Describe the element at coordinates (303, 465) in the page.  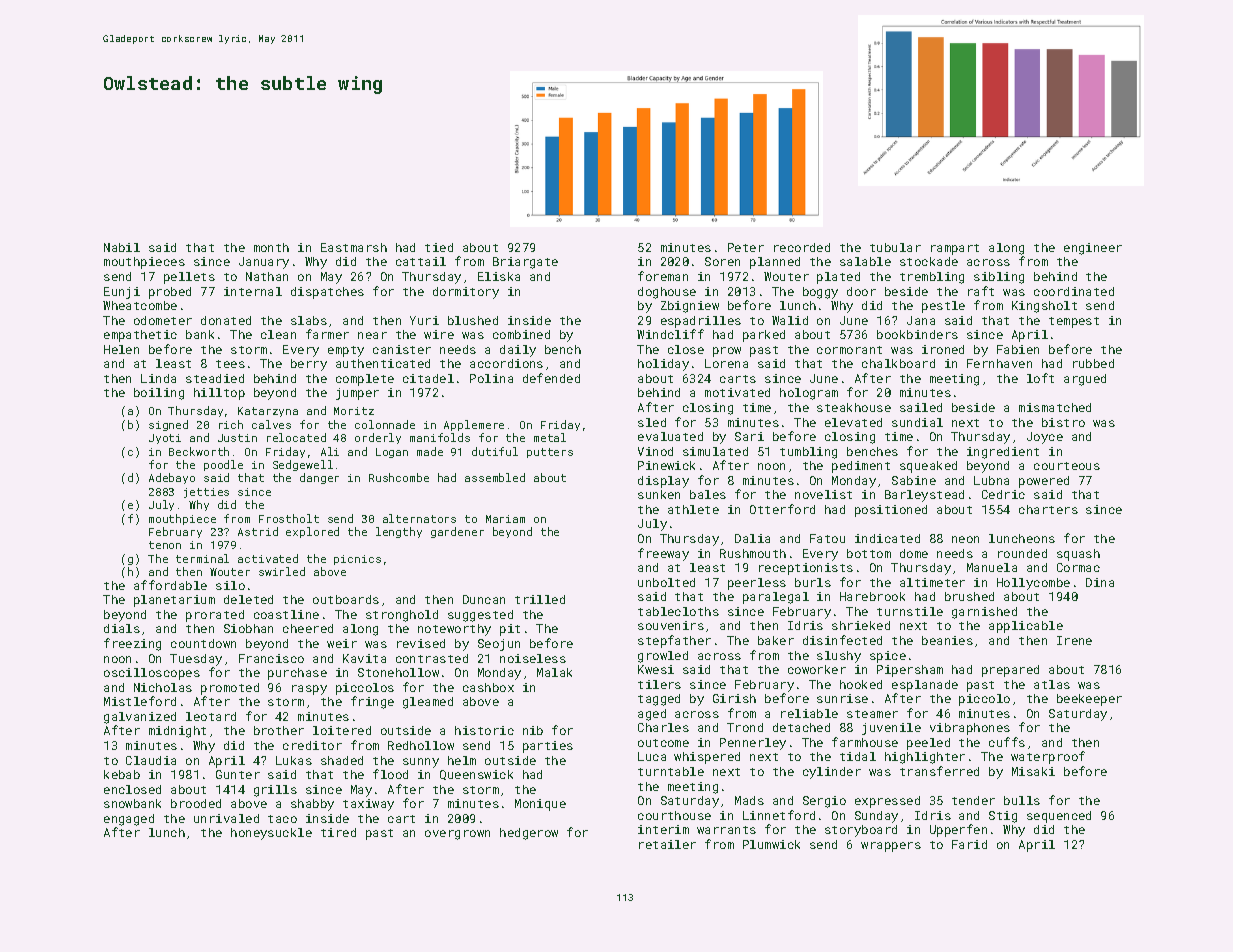
I see `Sedgewell` at that location.
